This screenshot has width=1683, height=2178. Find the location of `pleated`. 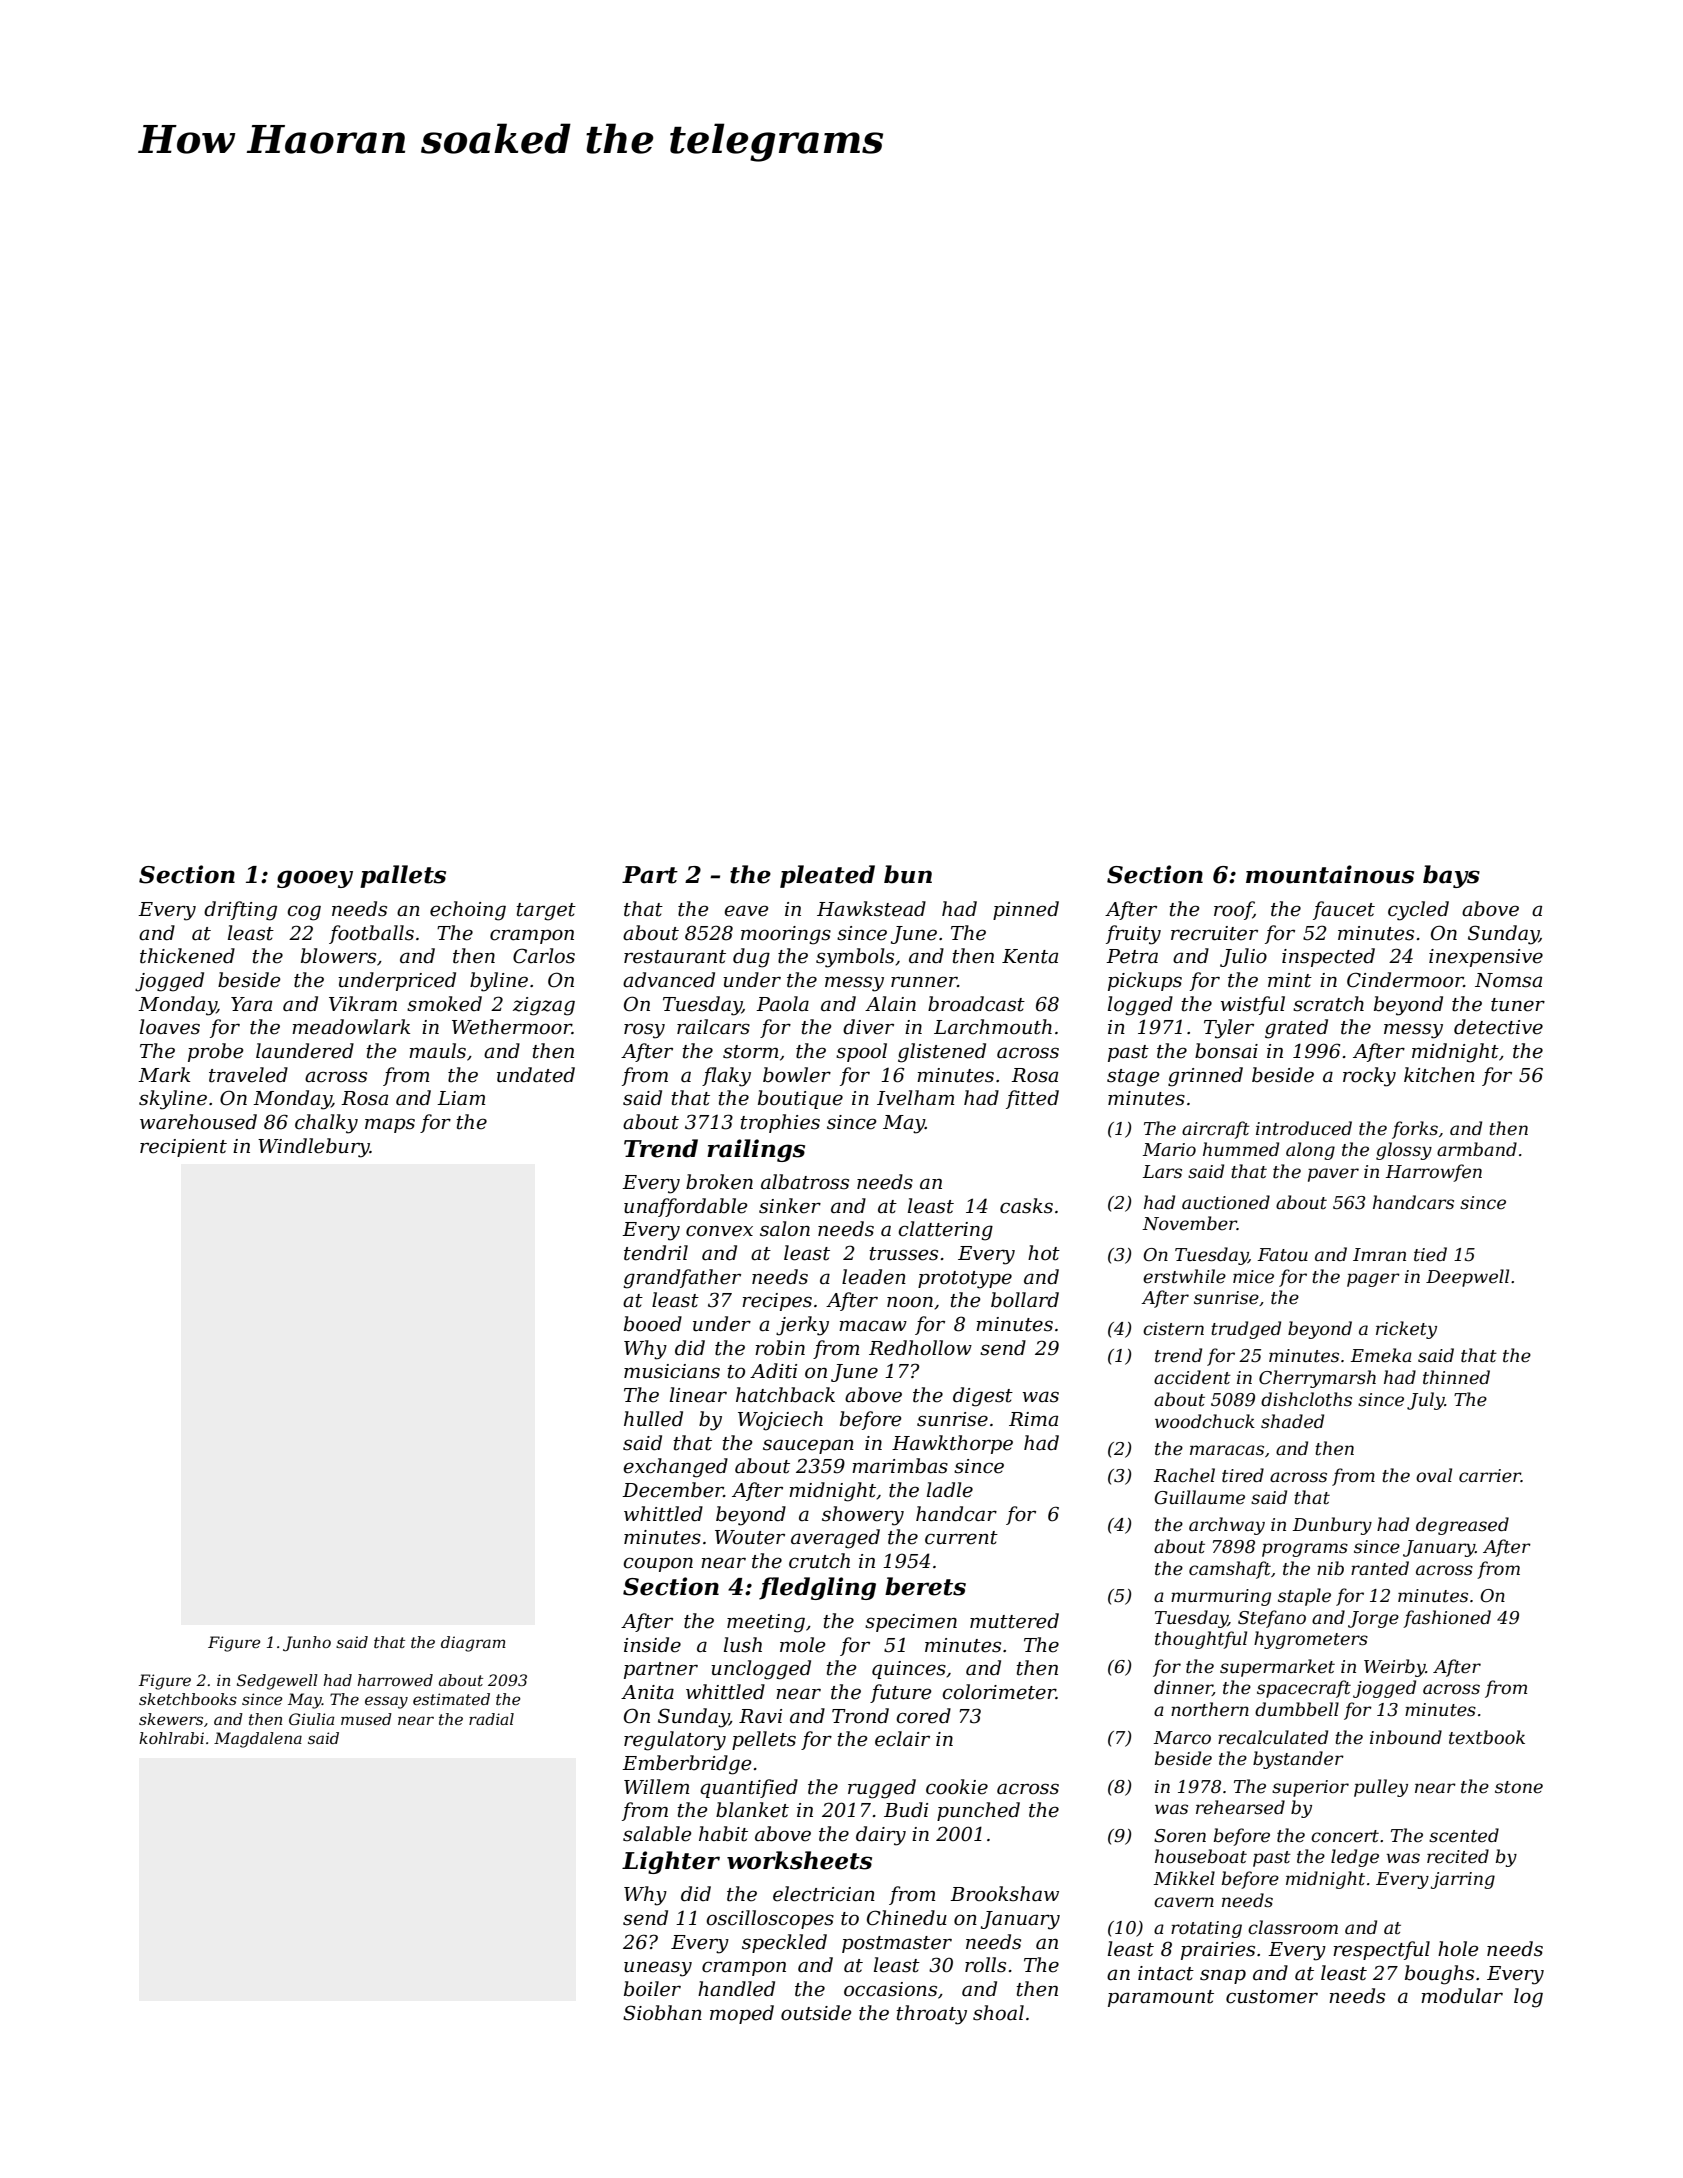

pleated is located at coordinates (827, 876).
